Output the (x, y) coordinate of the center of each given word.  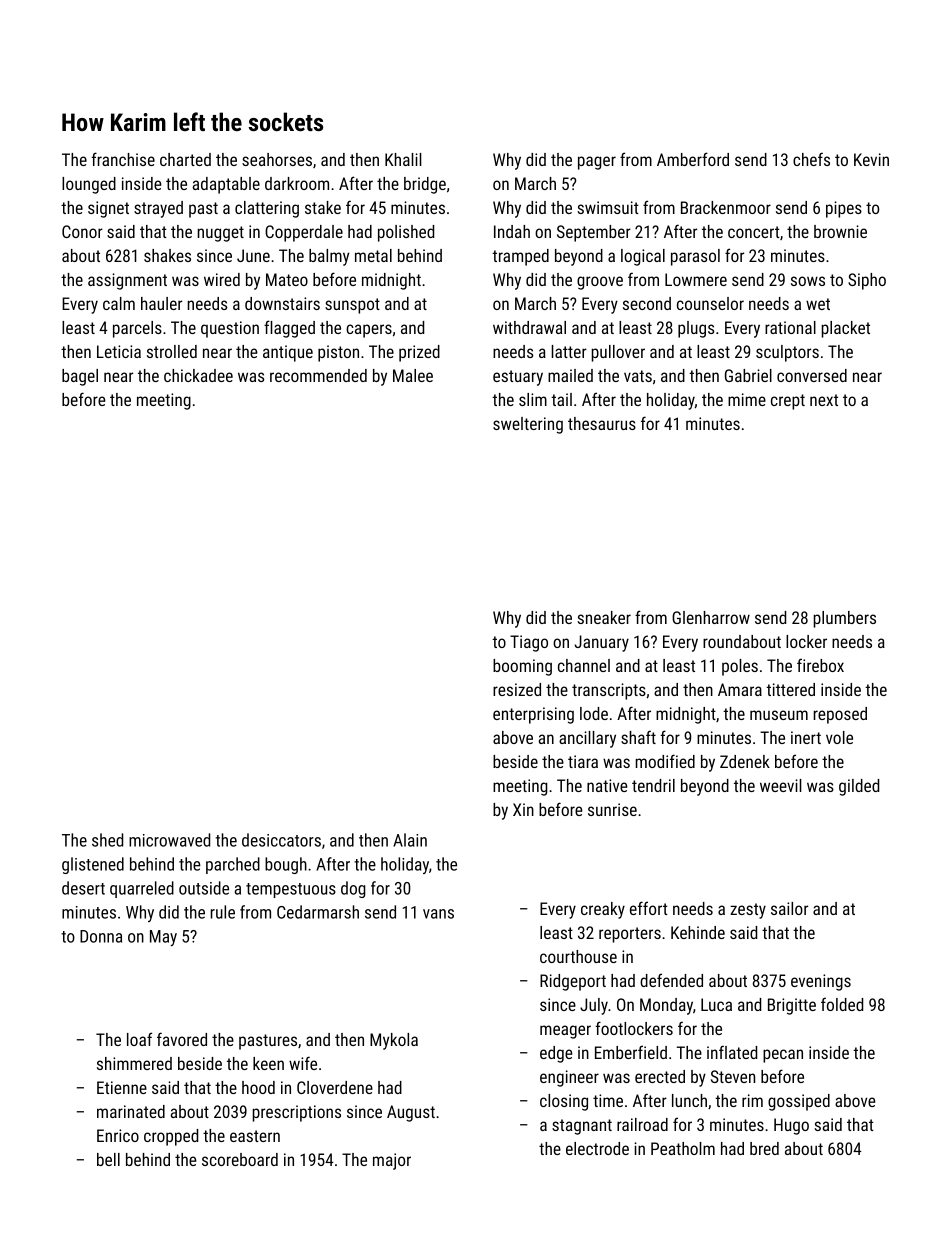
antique (288, 353)
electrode (597, 1148)
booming (522, 667)
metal (373, 255)
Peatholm (683, 1148)
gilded (859, 787)
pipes (844, 209)
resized (517, 689)
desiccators (281, 840)
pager (597, 163)
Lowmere (696, 279)
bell (108, 1159)
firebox (820, 665)
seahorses (277, 159)
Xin (523, 809)
